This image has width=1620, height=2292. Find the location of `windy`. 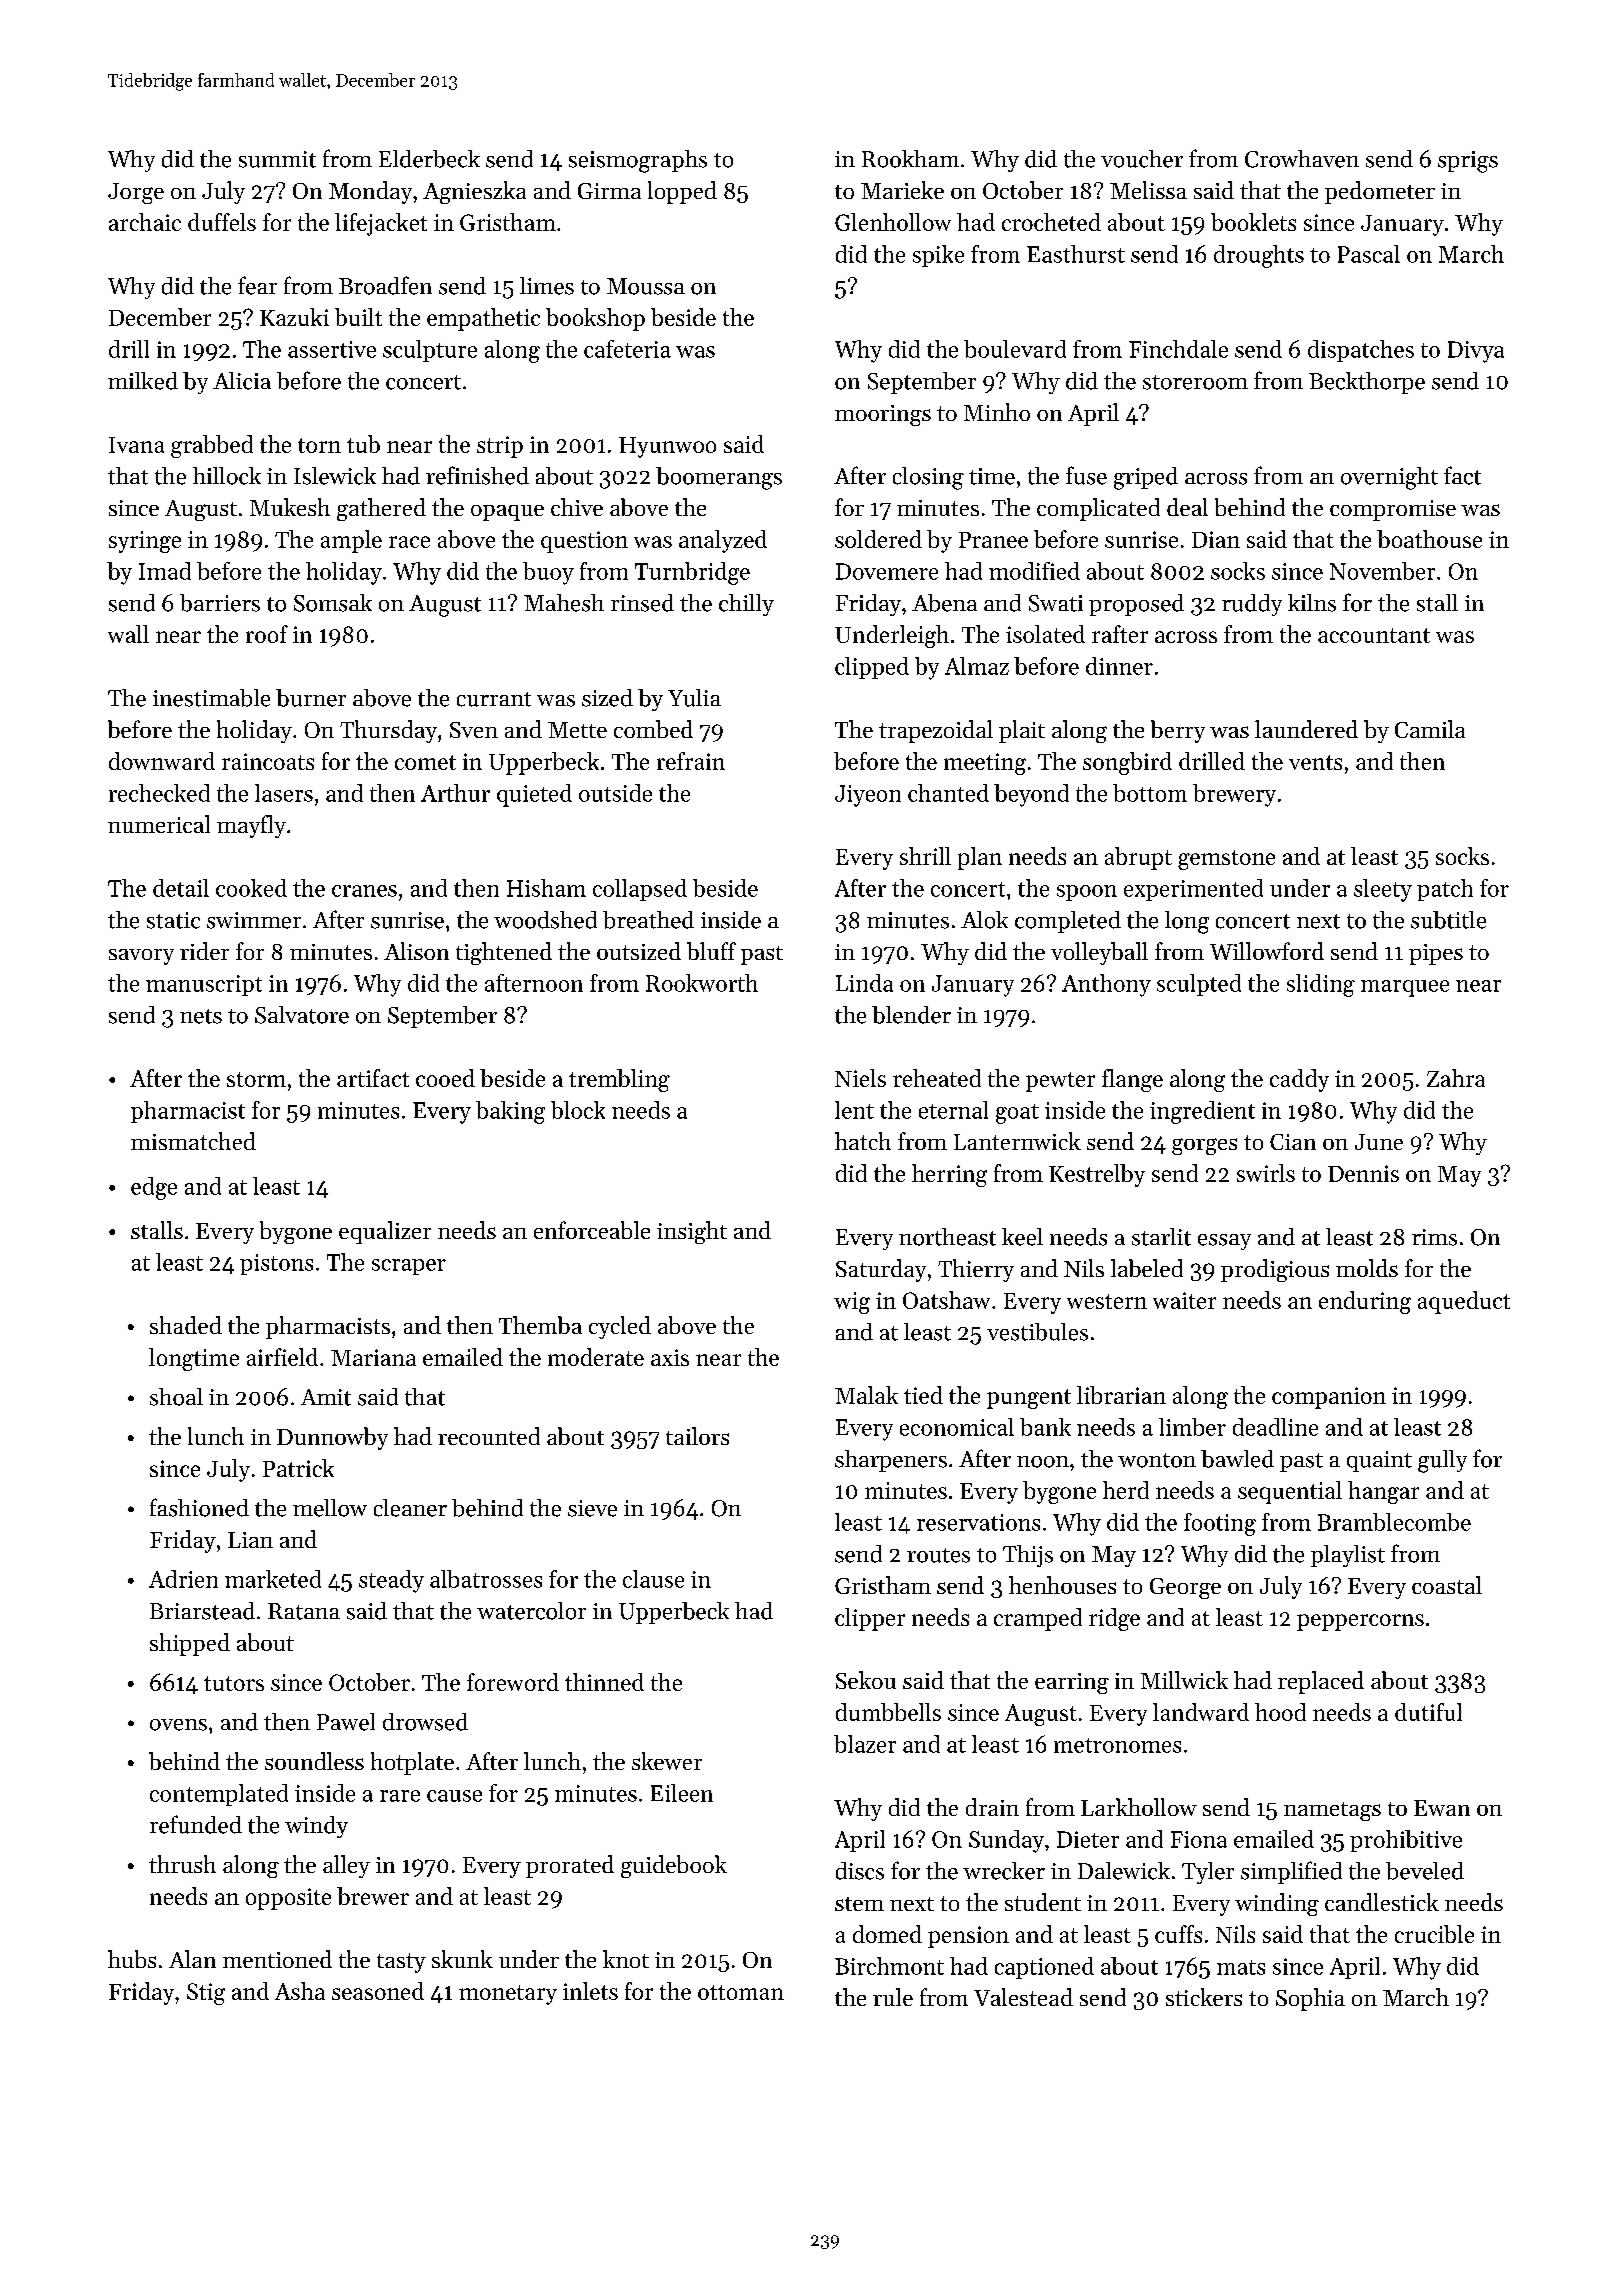

windy is located at coordinates (316, 1827).
